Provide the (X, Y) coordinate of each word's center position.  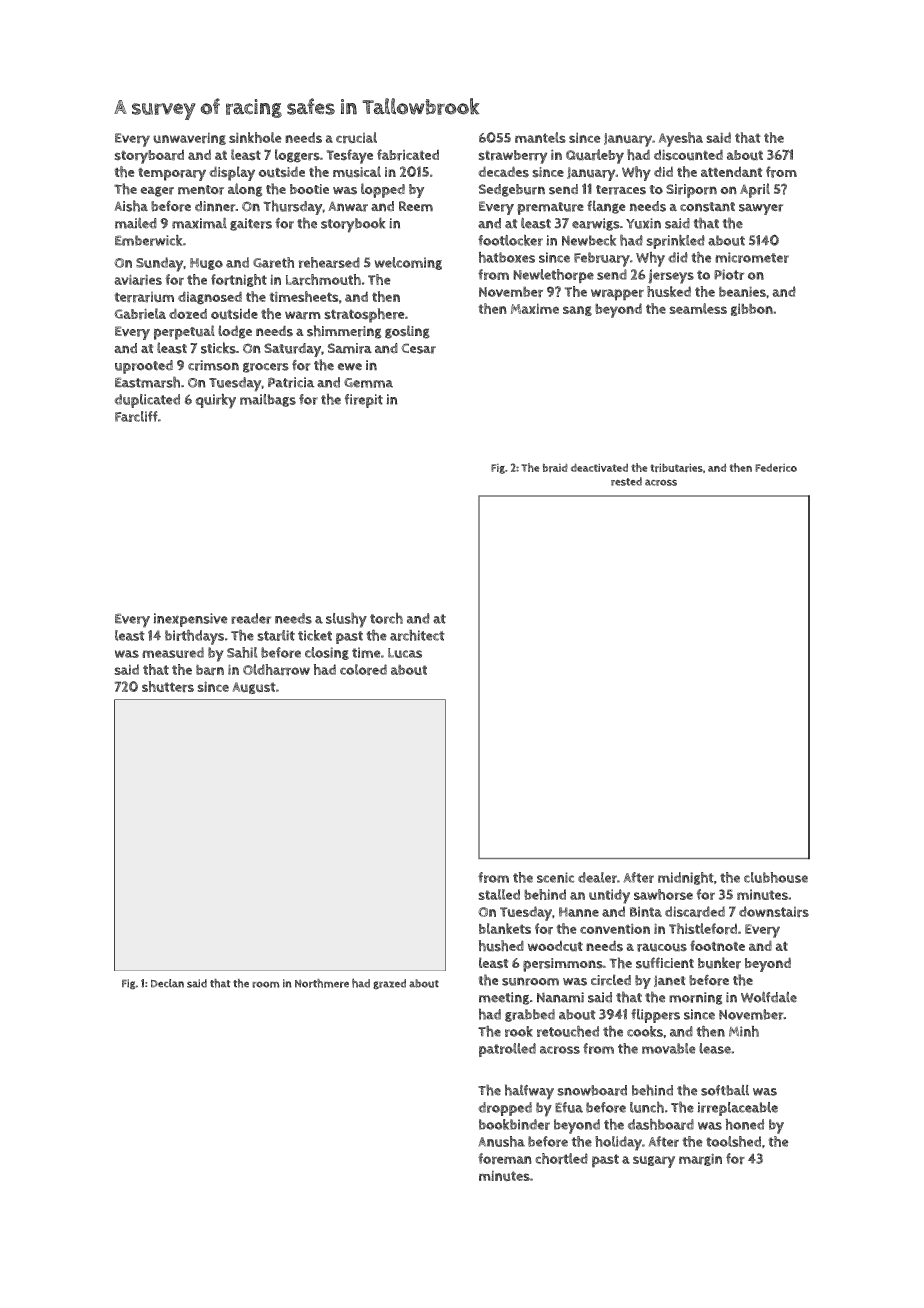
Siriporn (691, 191)
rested (626, 481)
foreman (505, 1159)
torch (386, 618)
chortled (561, 1159)
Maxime (535, 308)
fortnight (239, 280)
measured (173, 652)
